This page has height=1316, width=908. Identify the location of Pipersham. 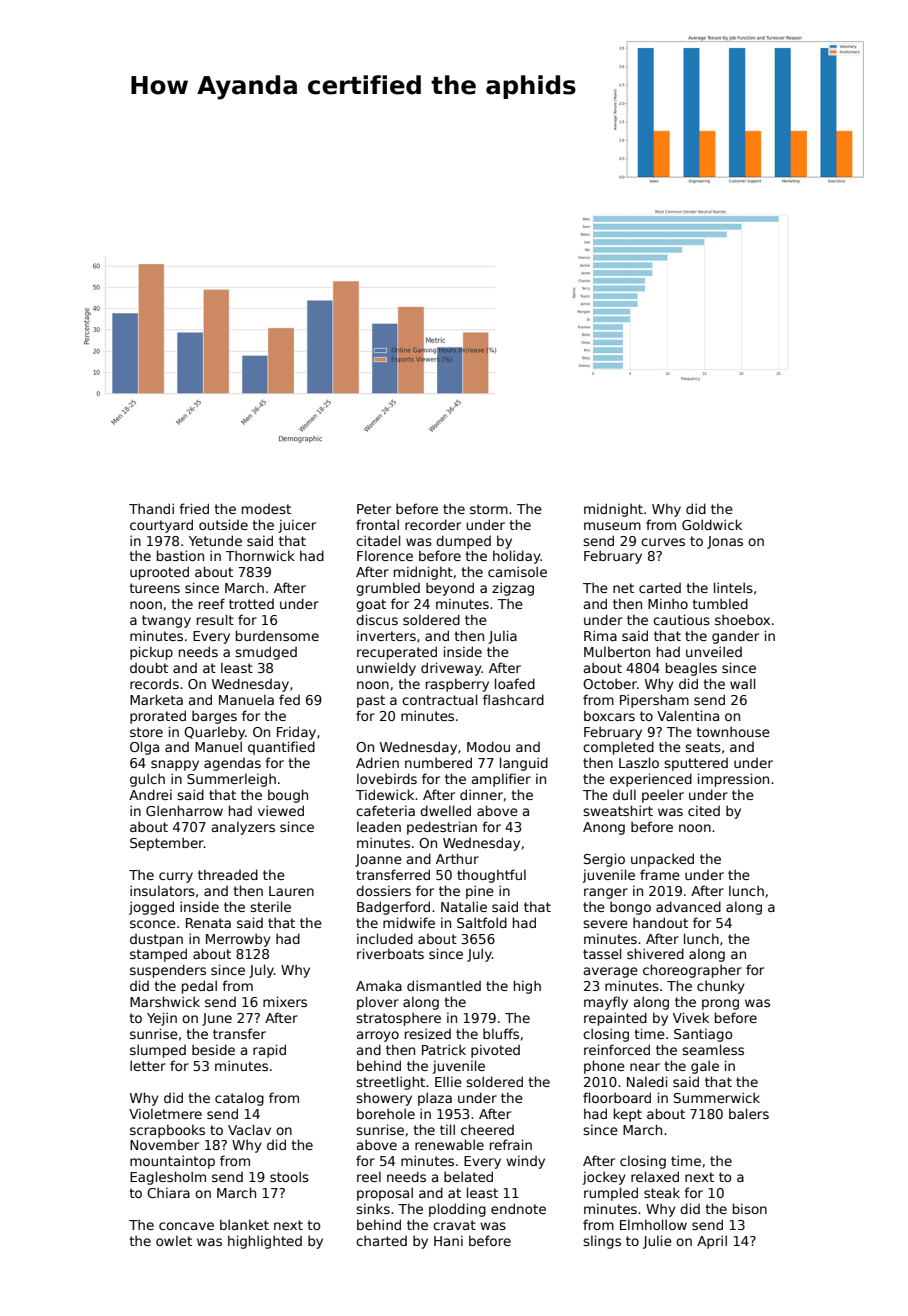
(654, 701).
